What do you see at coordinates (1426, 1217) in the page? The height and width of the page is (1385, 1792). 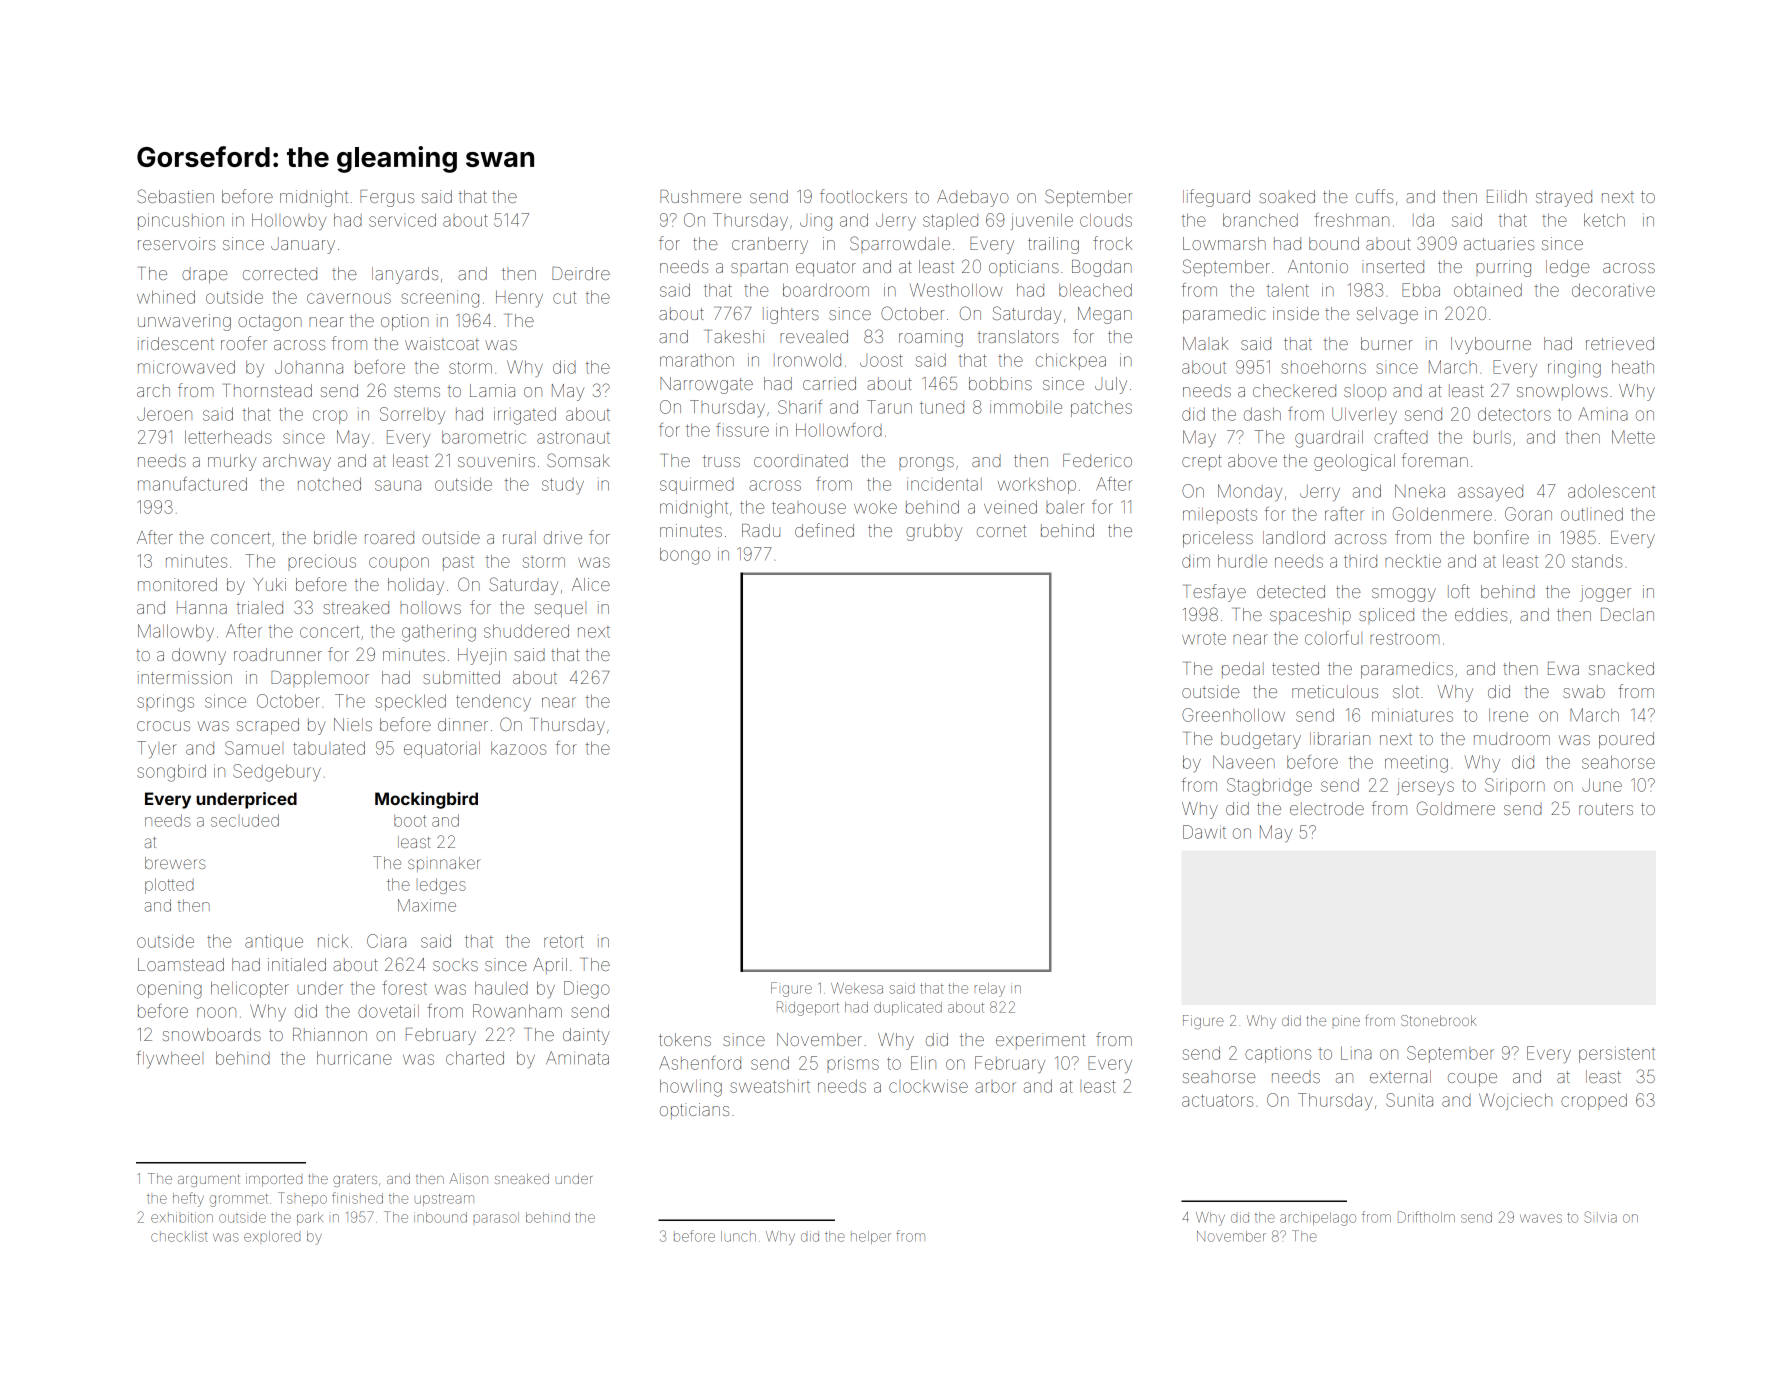 I see `Driftholm` at bounding box center [1426, 1217].
